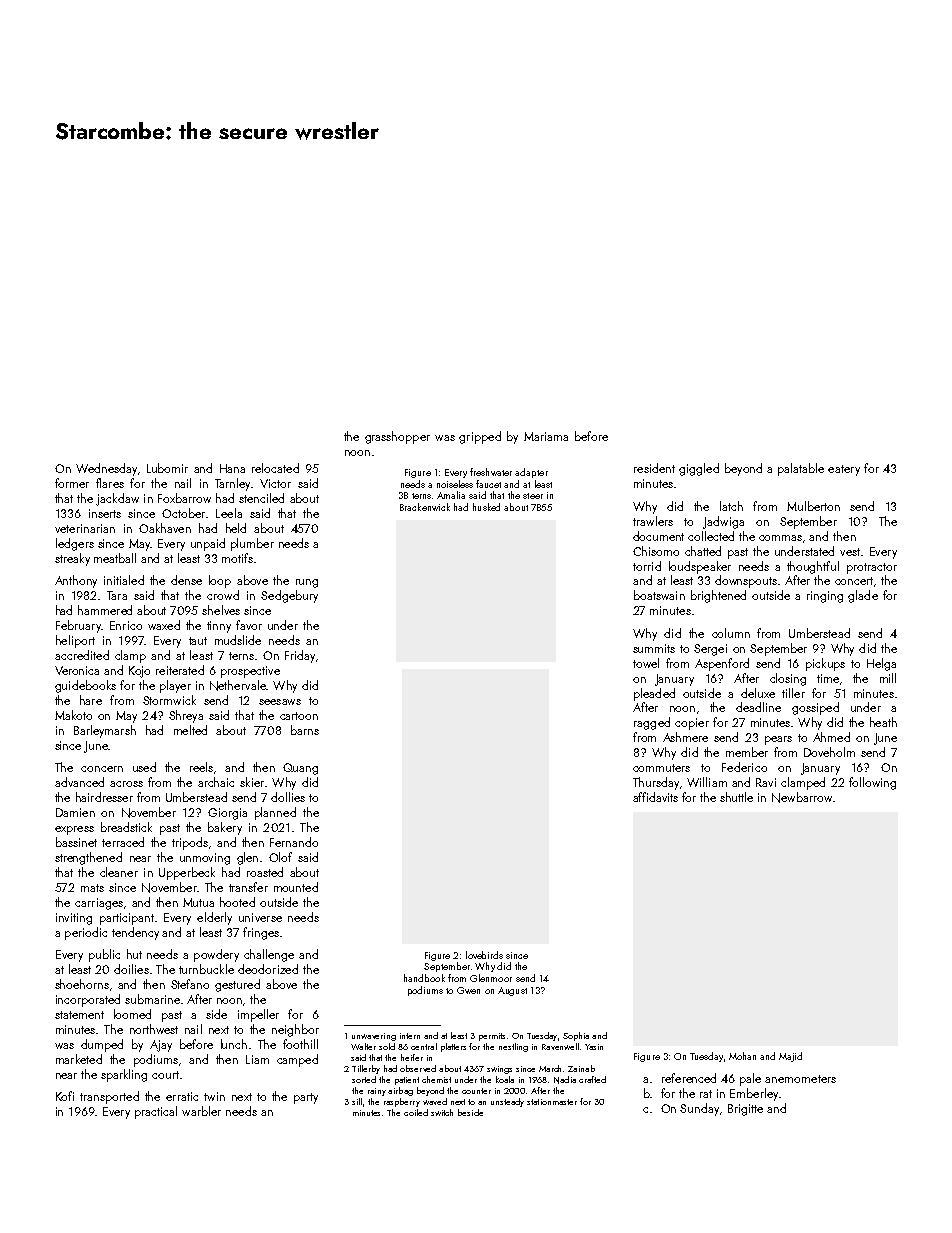  Describe the element at coordinates (300, 656) in the screenshot. I see `Friday` at that location.
